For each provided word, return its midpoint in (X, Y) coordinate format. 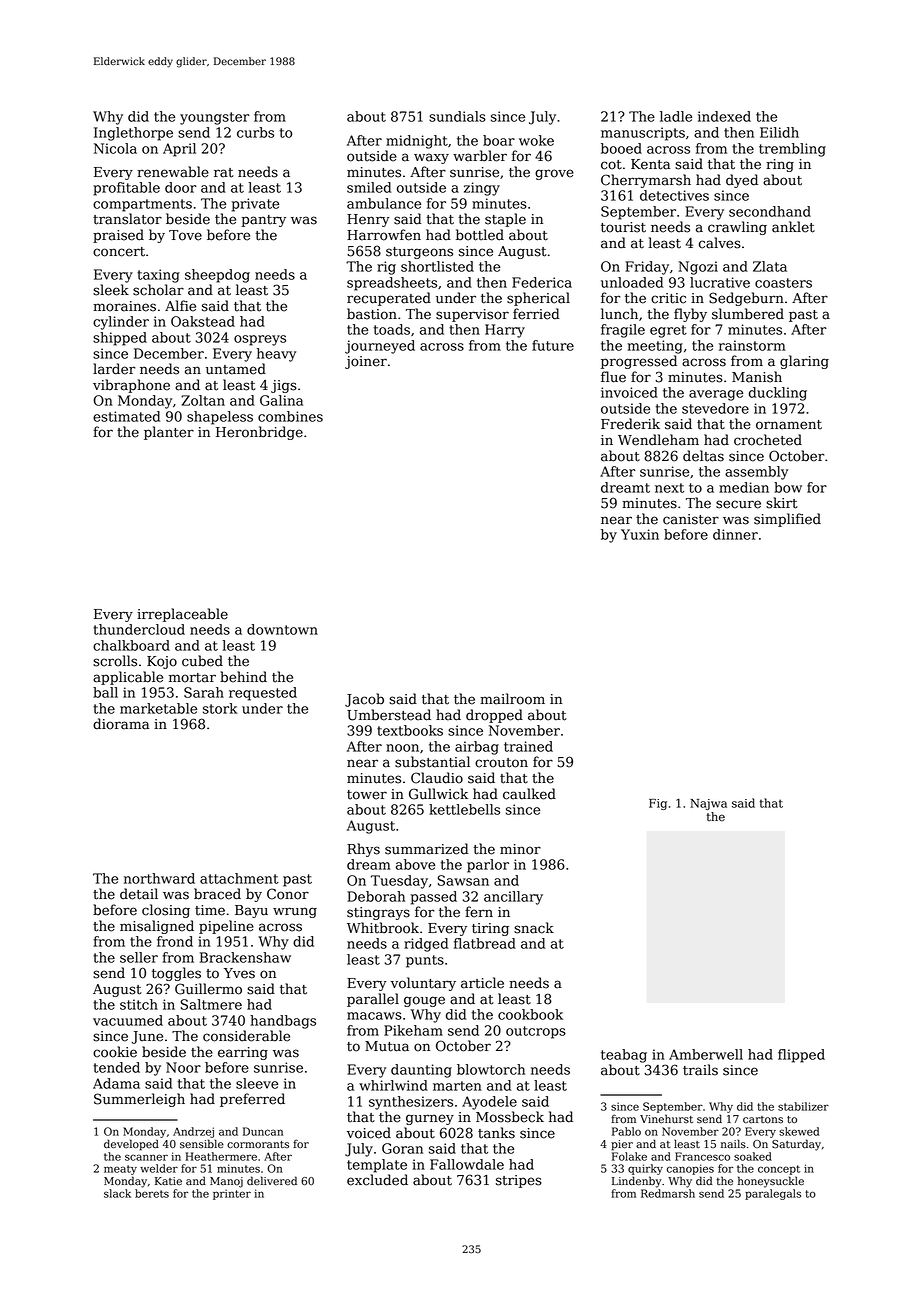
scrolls (115, 661)
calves (720, 243)
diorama (121, 724)
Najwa (708, 804)
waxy (431, 158)
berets (152, 1193)
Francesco (702, 1156)
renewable (173, 172)
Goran (402, 1148)
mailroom (512, 699)
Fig (658, 804)
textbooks (410, 730)
